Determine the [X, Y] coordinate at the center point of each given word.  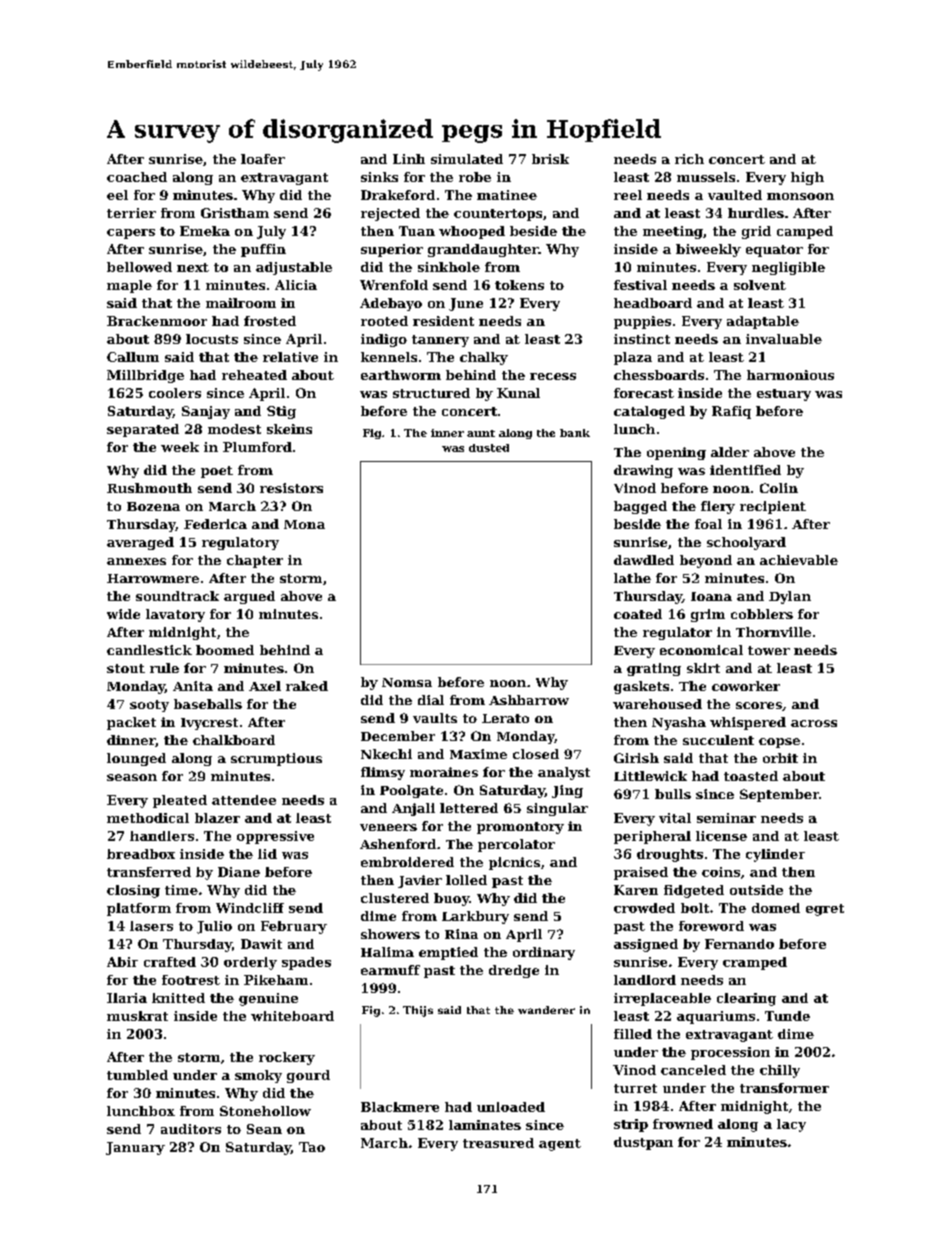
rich [689, 159]
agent [560, 1145]
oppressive [275, 837]
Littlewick [650, 776]
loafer [263, 159]
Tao [312, 1147]
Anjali [413, 809]
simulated [467, 159]
